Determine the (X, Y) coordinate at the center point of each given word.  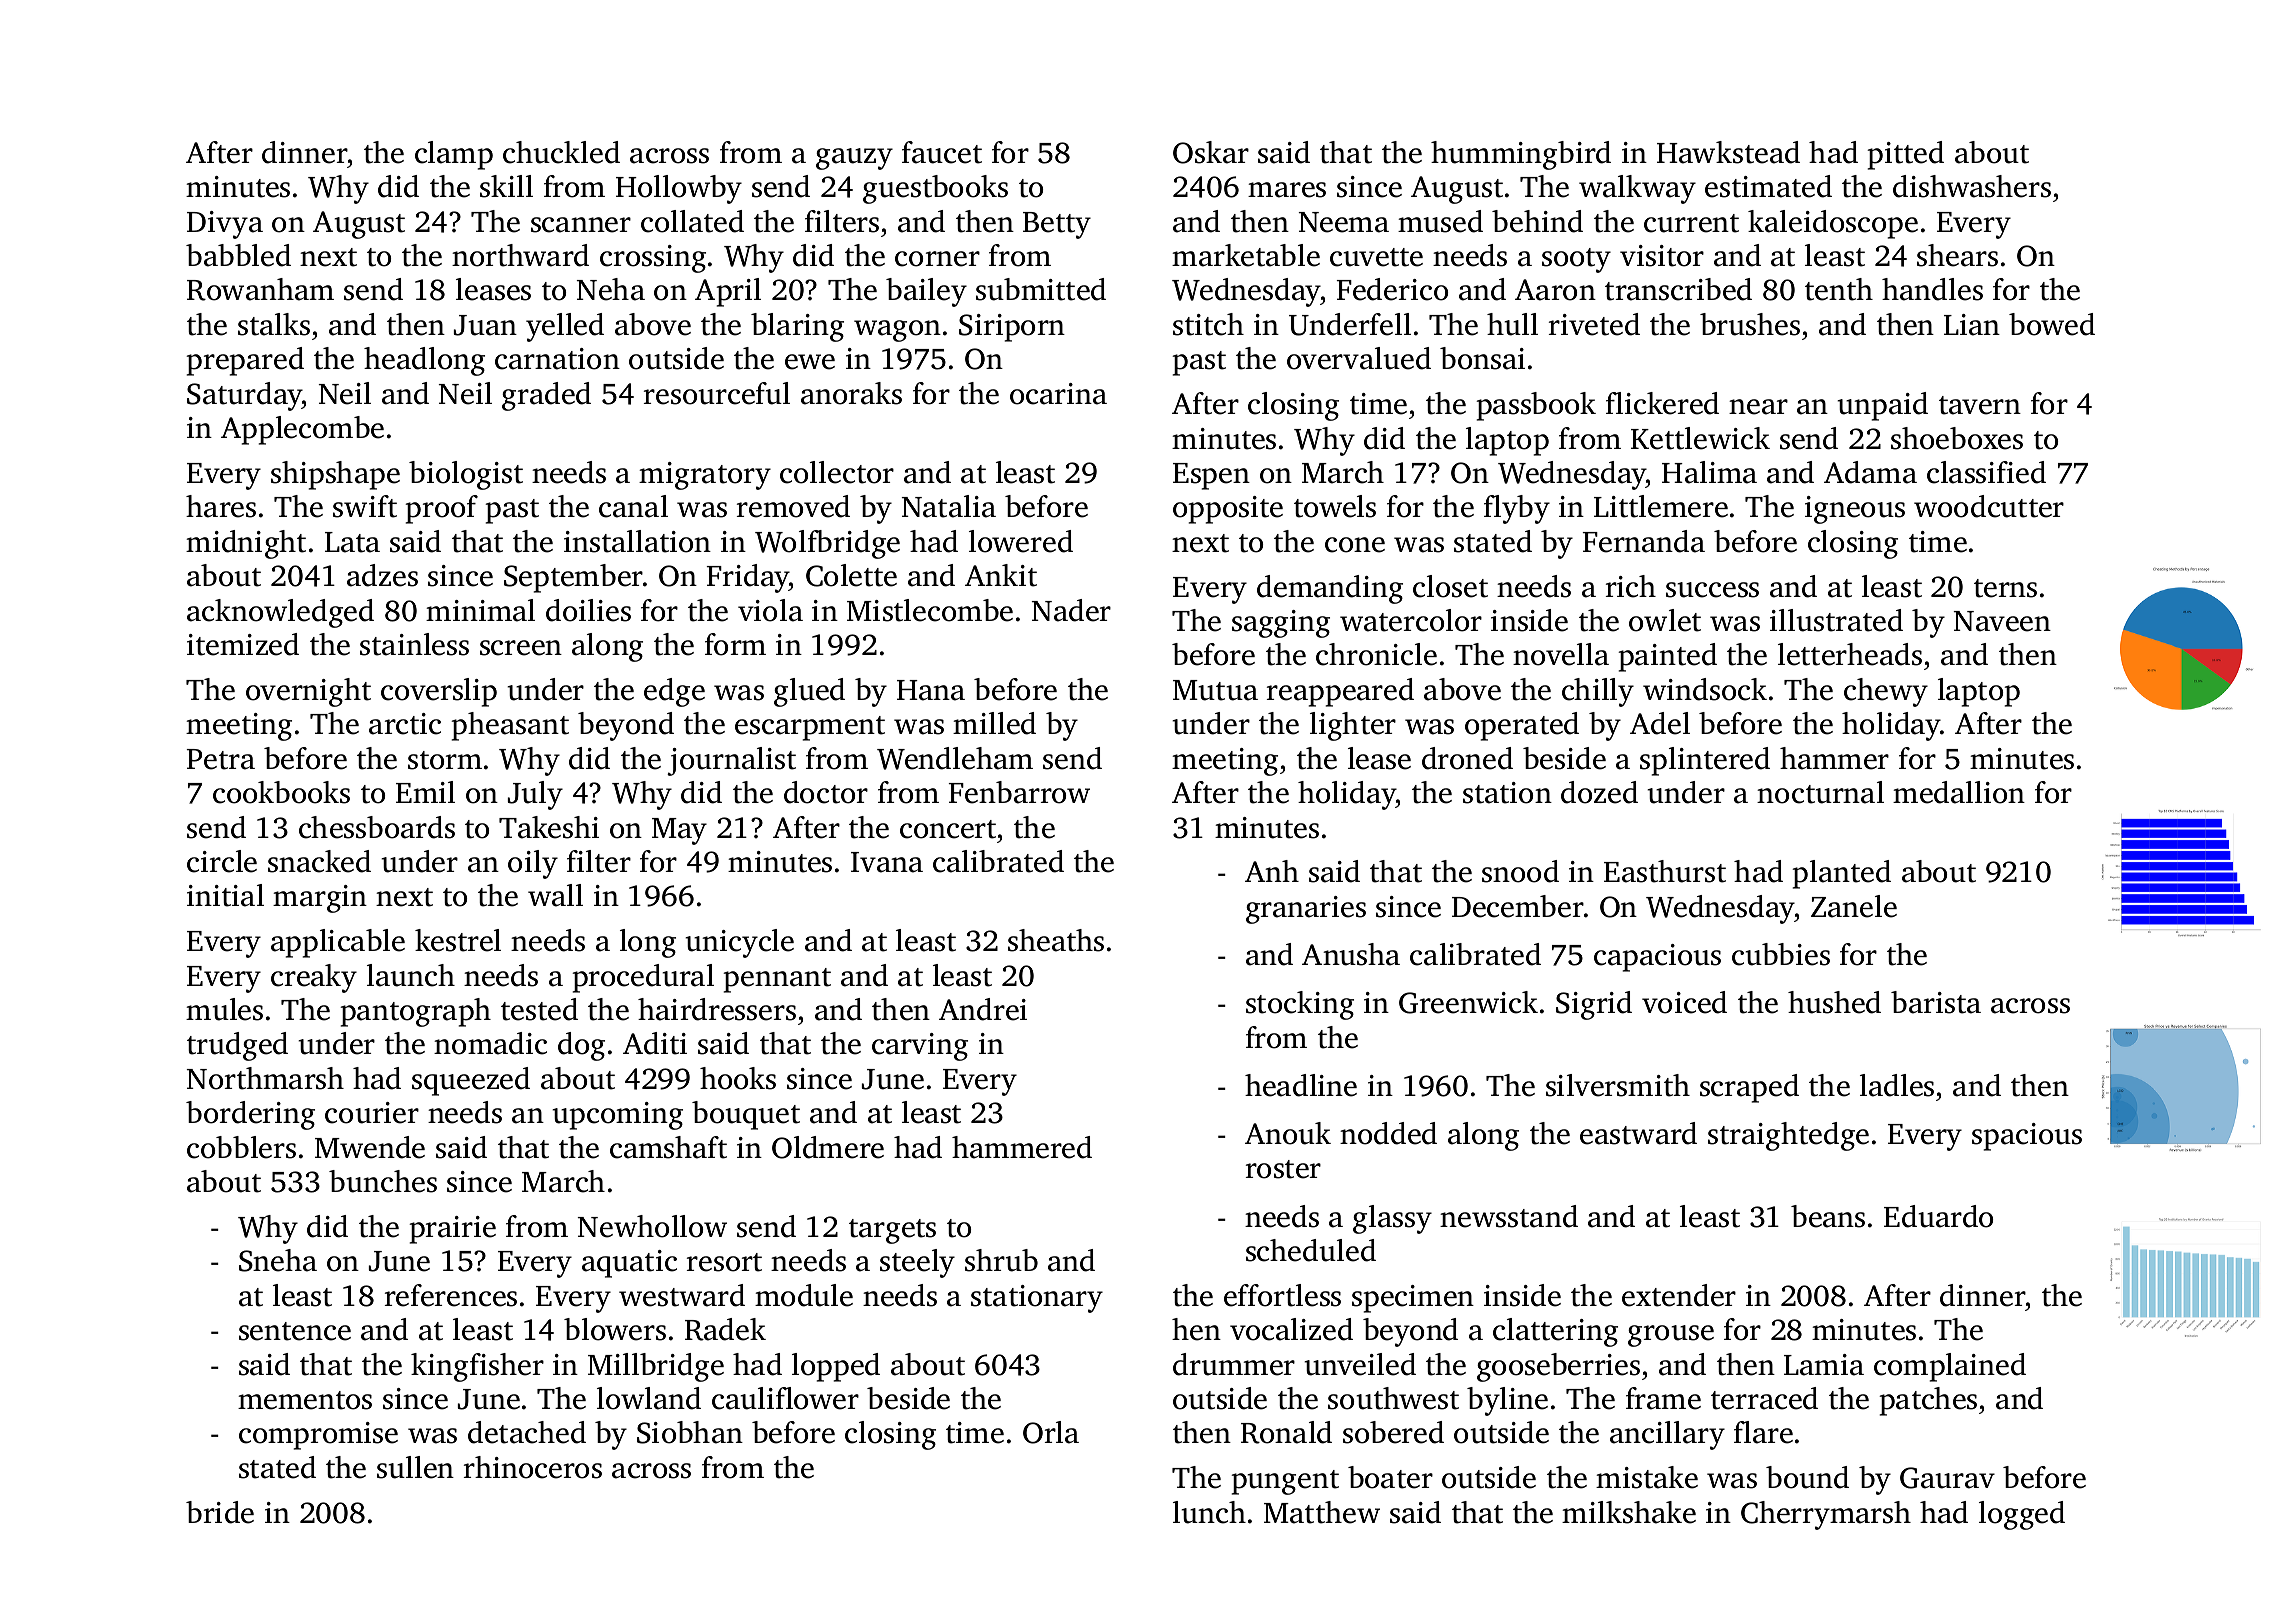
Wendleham (955, 758)
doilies (588, 610)
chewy (1886, 692)
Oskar (1211, 152)
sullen (415, 1467)
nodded (1388, 1133)
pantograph (415, 1012)
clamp (454, 155)
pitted (1905, 155)
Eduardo (1938, 1216)
